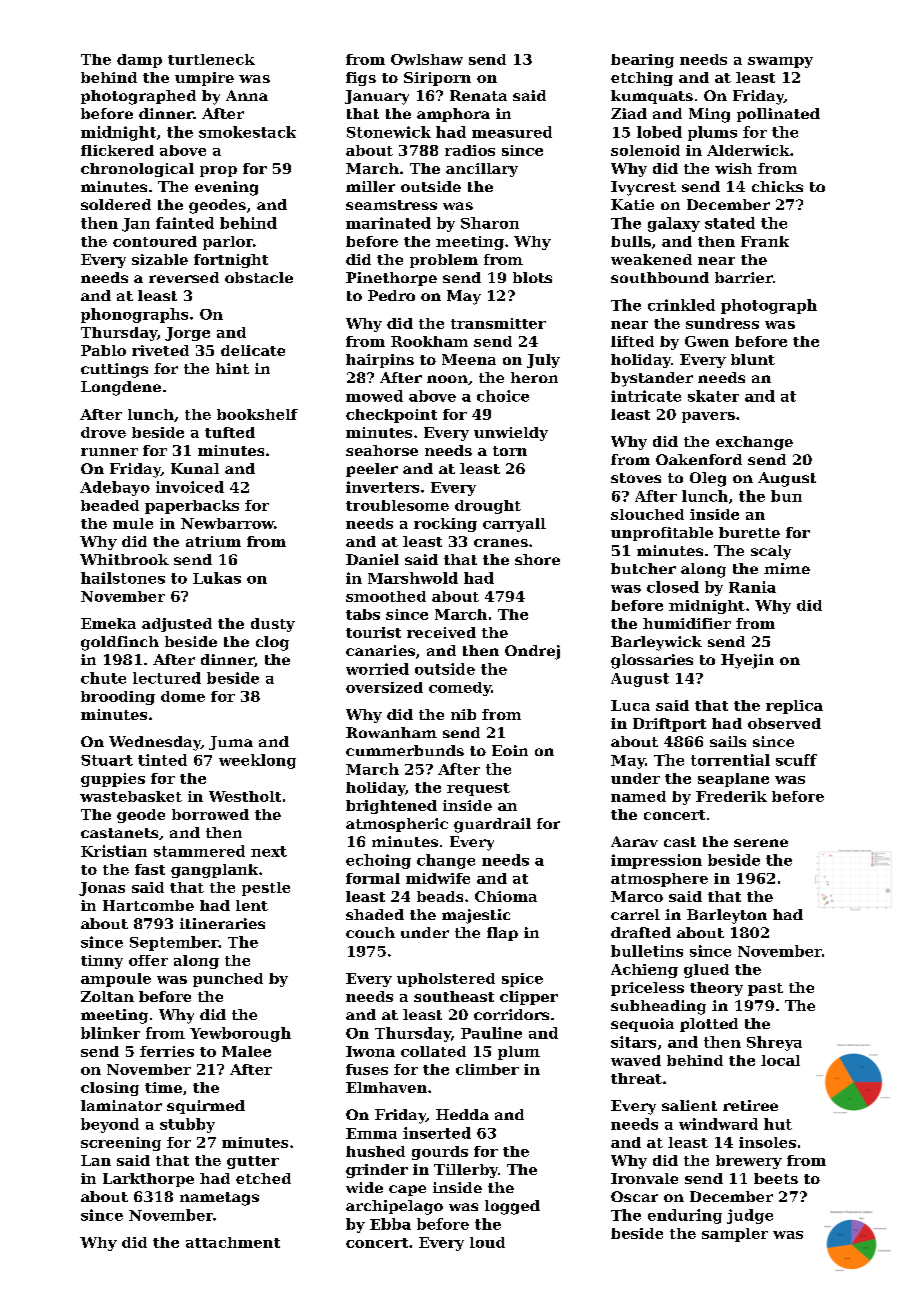 The width and height of the image is (908, 1316). What do you see at coordinates (210, 814) in the image?
I see `borrowed` at bounding box center [210, 814].
